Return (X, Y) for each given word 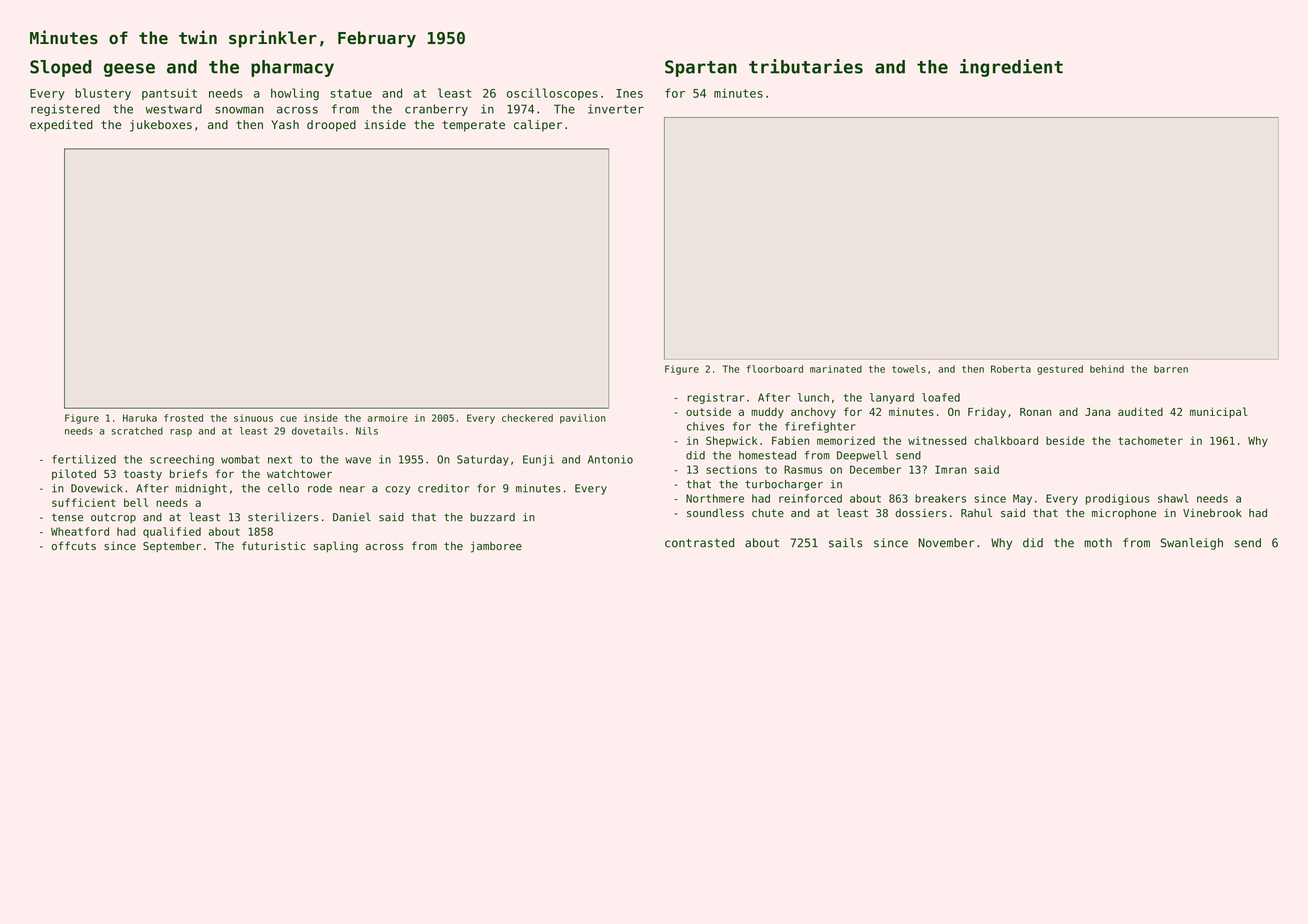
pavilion (583, 419)
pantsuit (169, 94)
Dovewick (97, 488)
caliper (538, 126)
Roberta (1011, 369)
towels (909, 369)
